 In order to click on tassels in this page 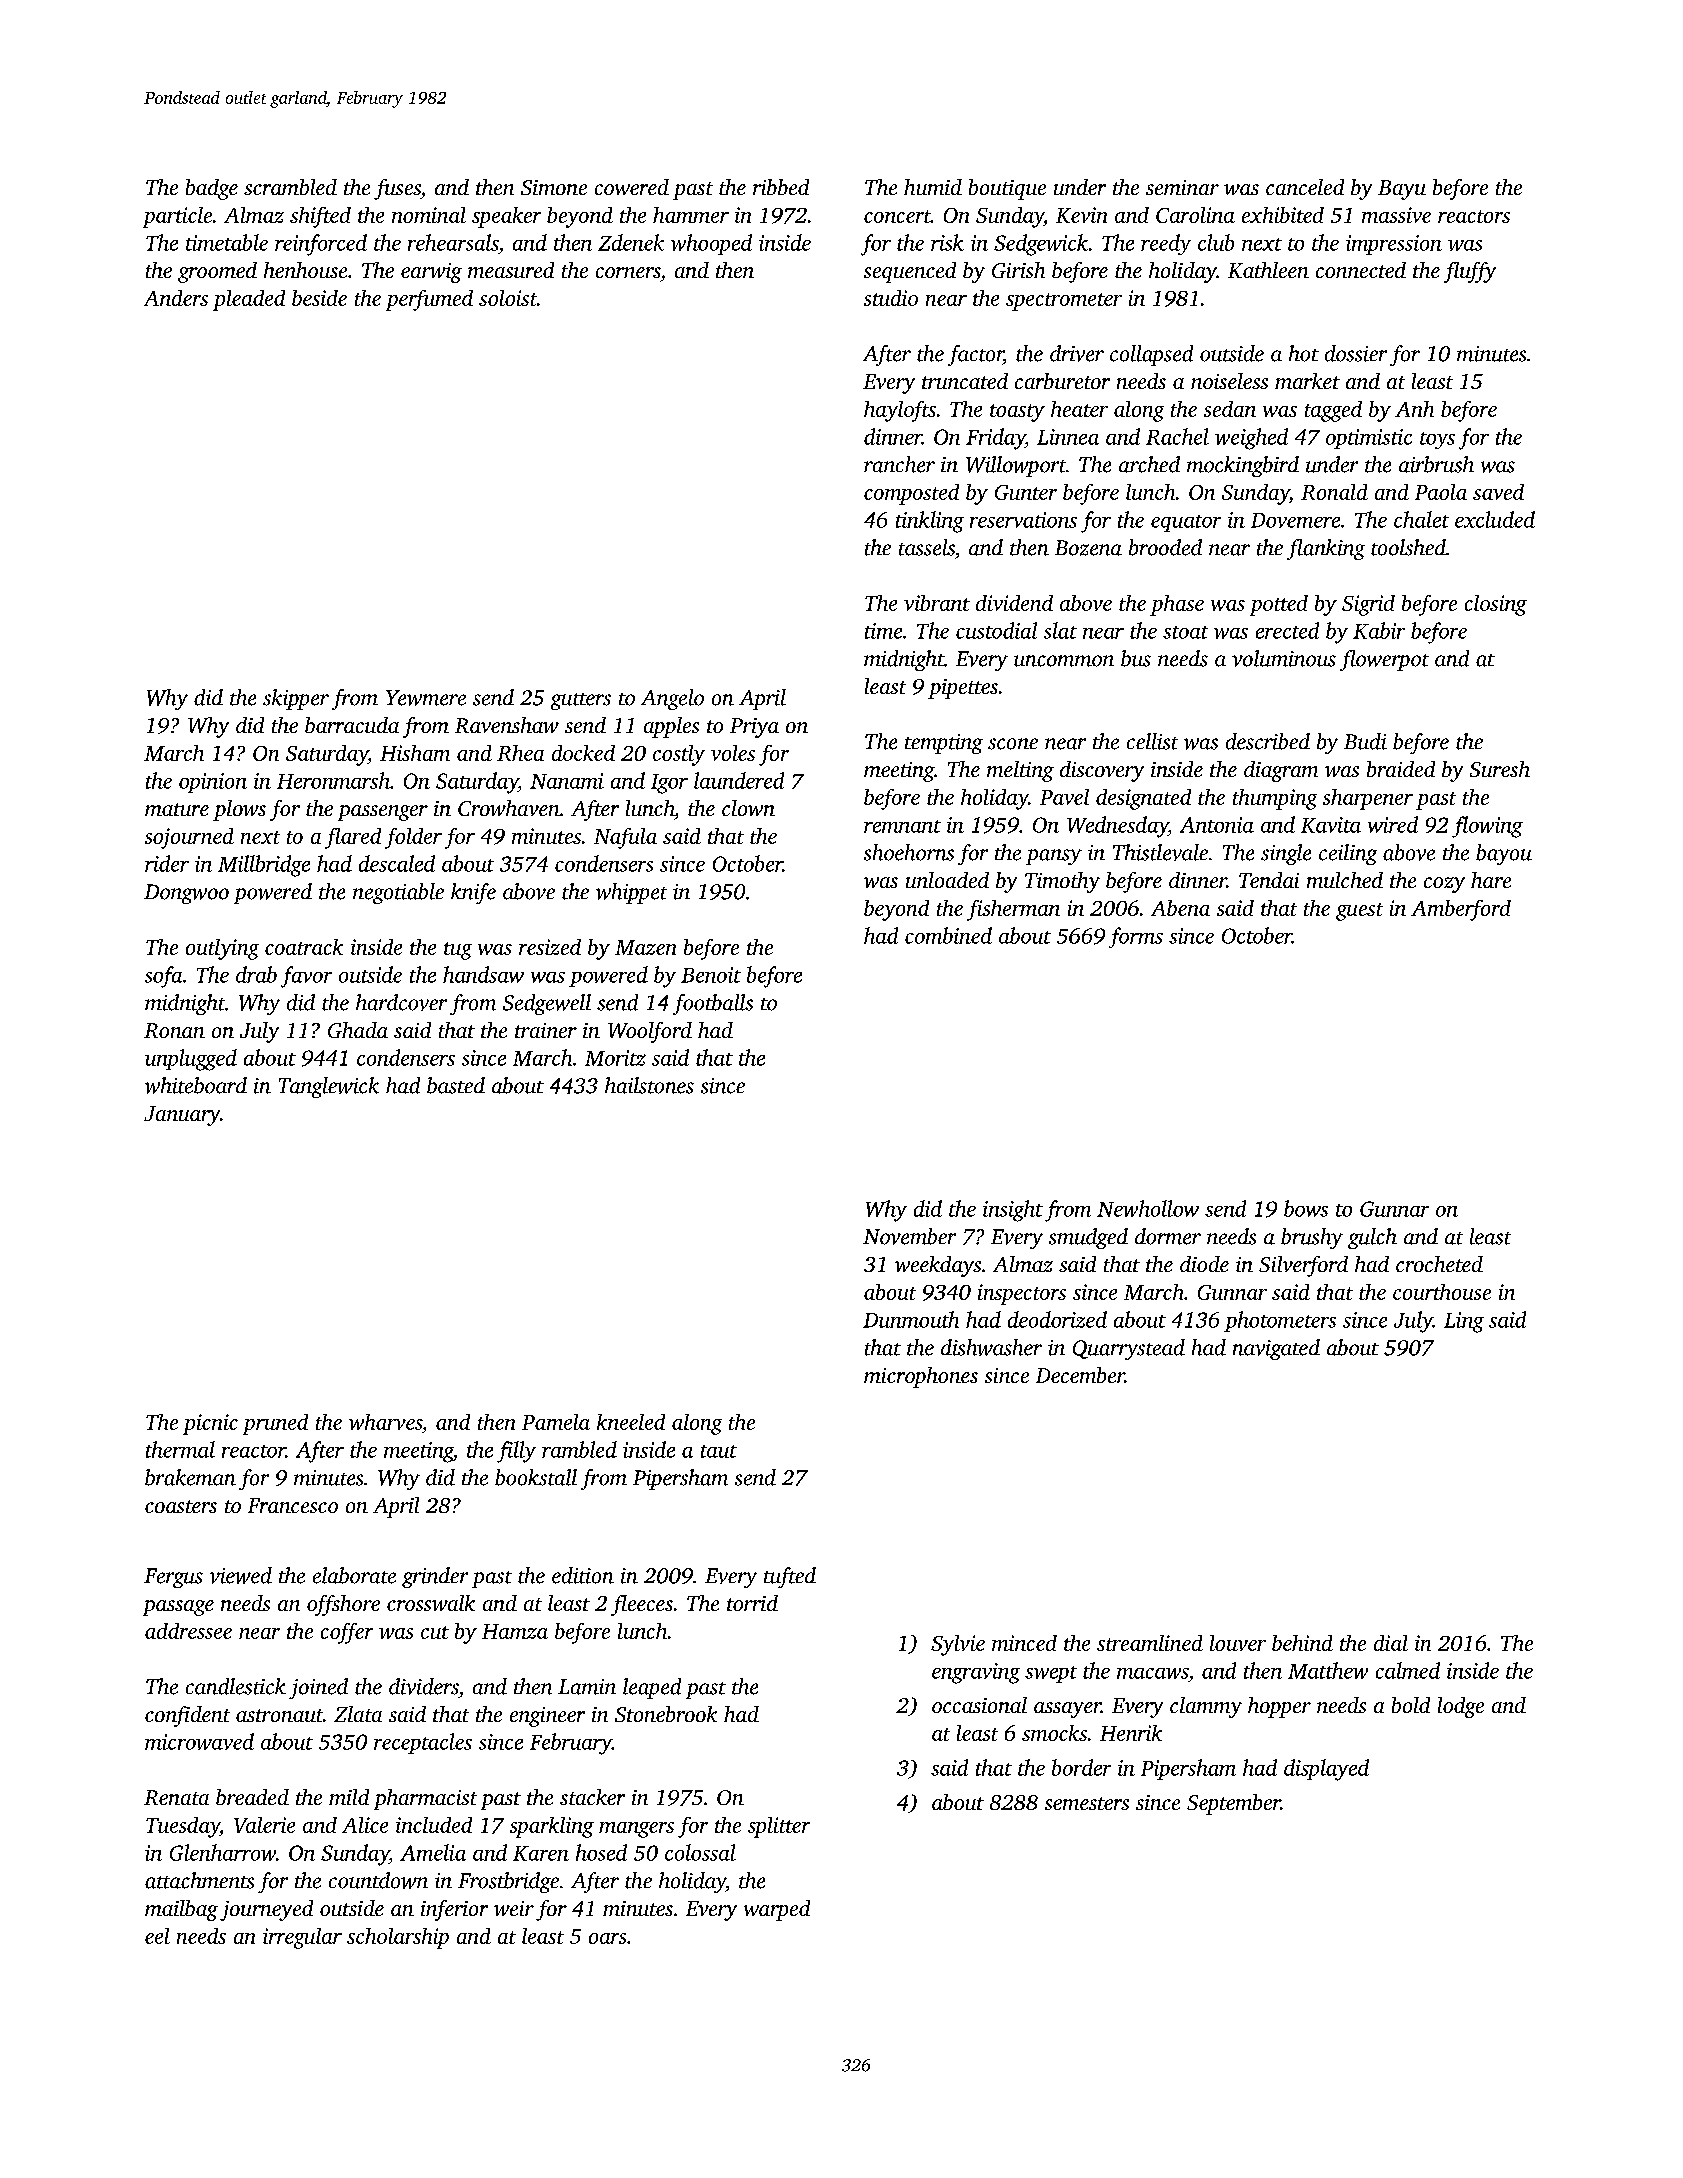, I will do `click(927, 547)`.
